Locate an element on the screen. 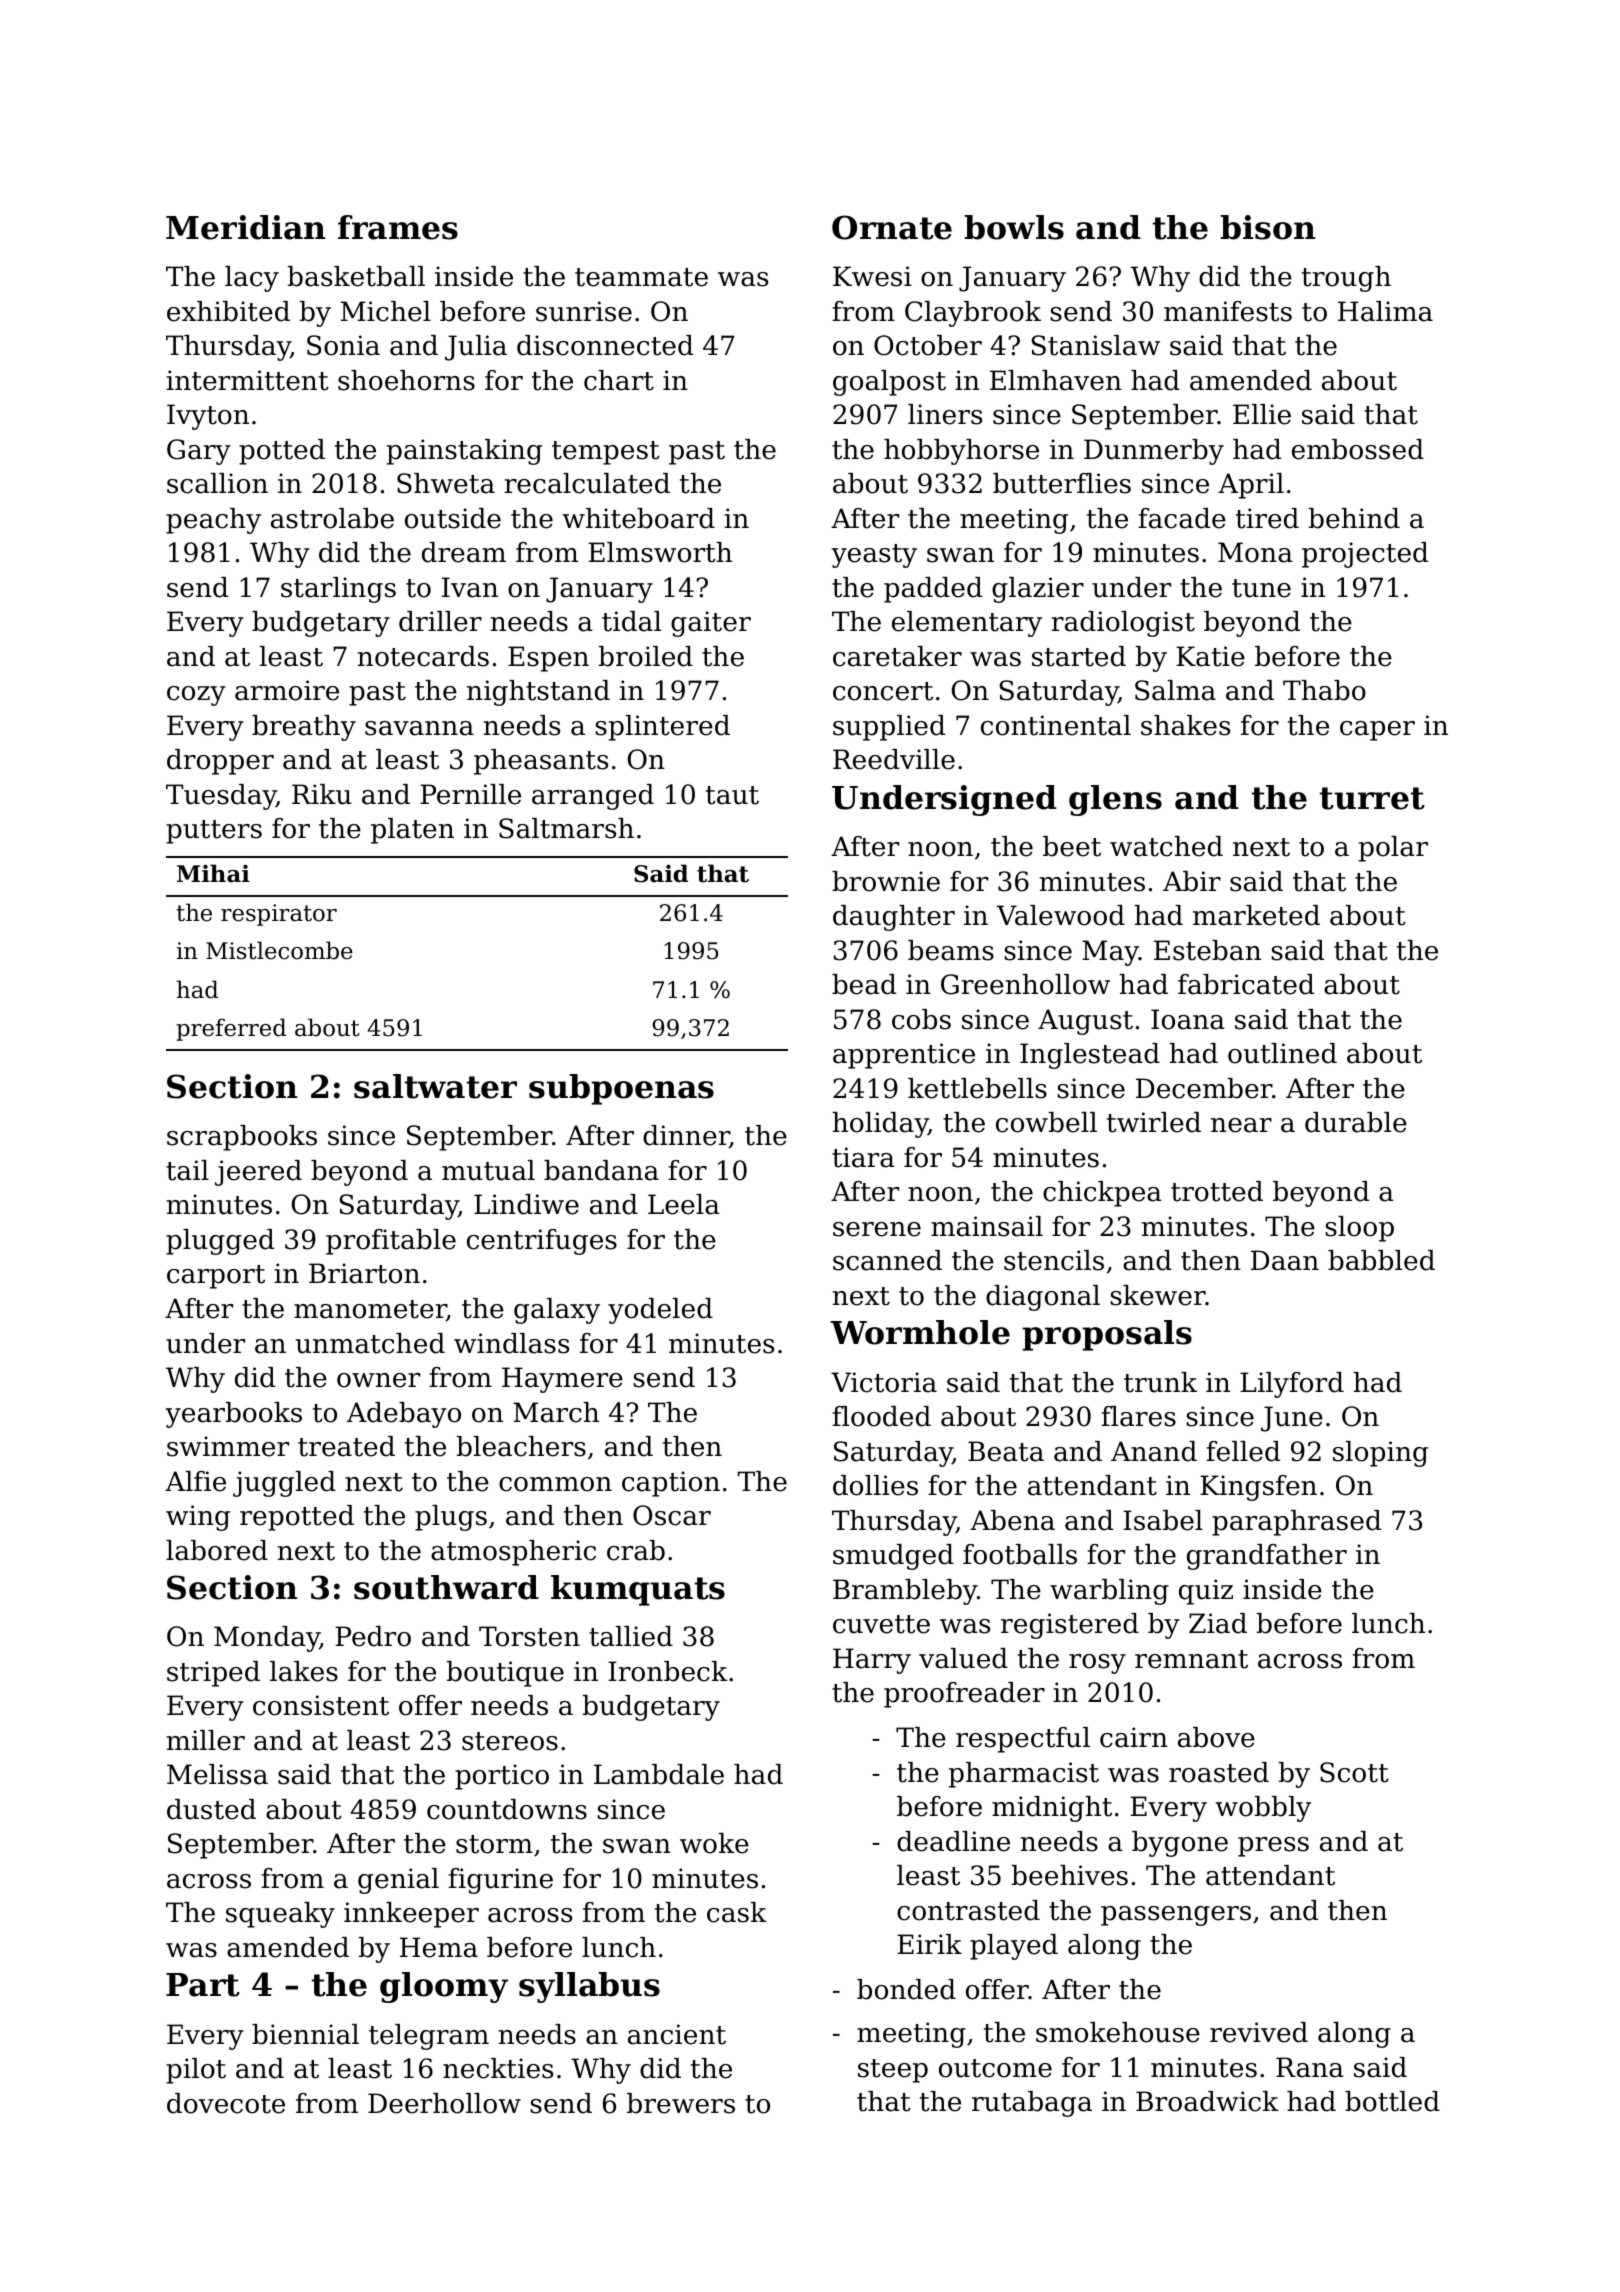 This screenshot has width=1620, height=2292. scanned is located at coordinates (887, 1260).
